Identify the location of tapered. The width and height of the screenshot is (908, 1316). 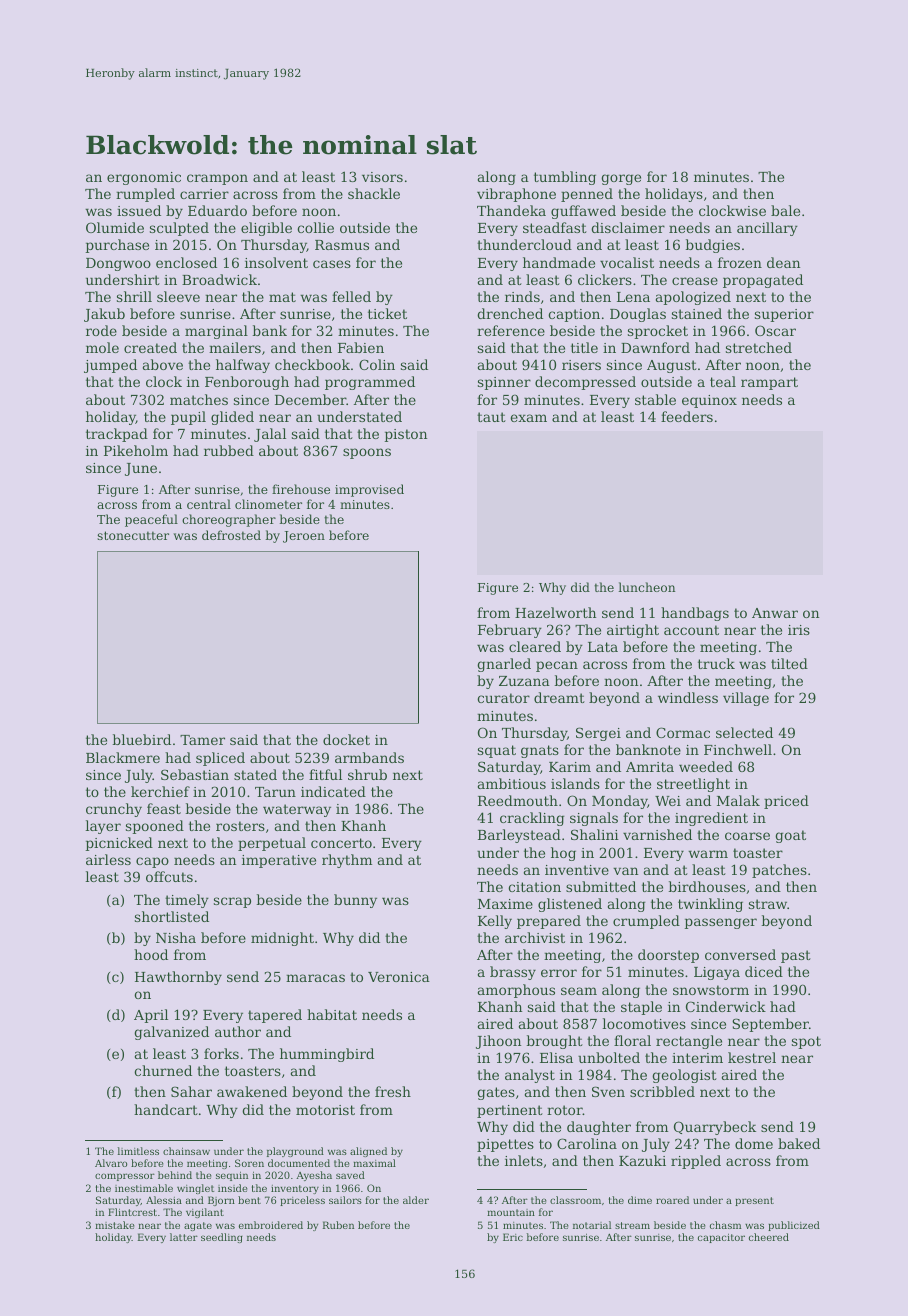
(275, 1016).
